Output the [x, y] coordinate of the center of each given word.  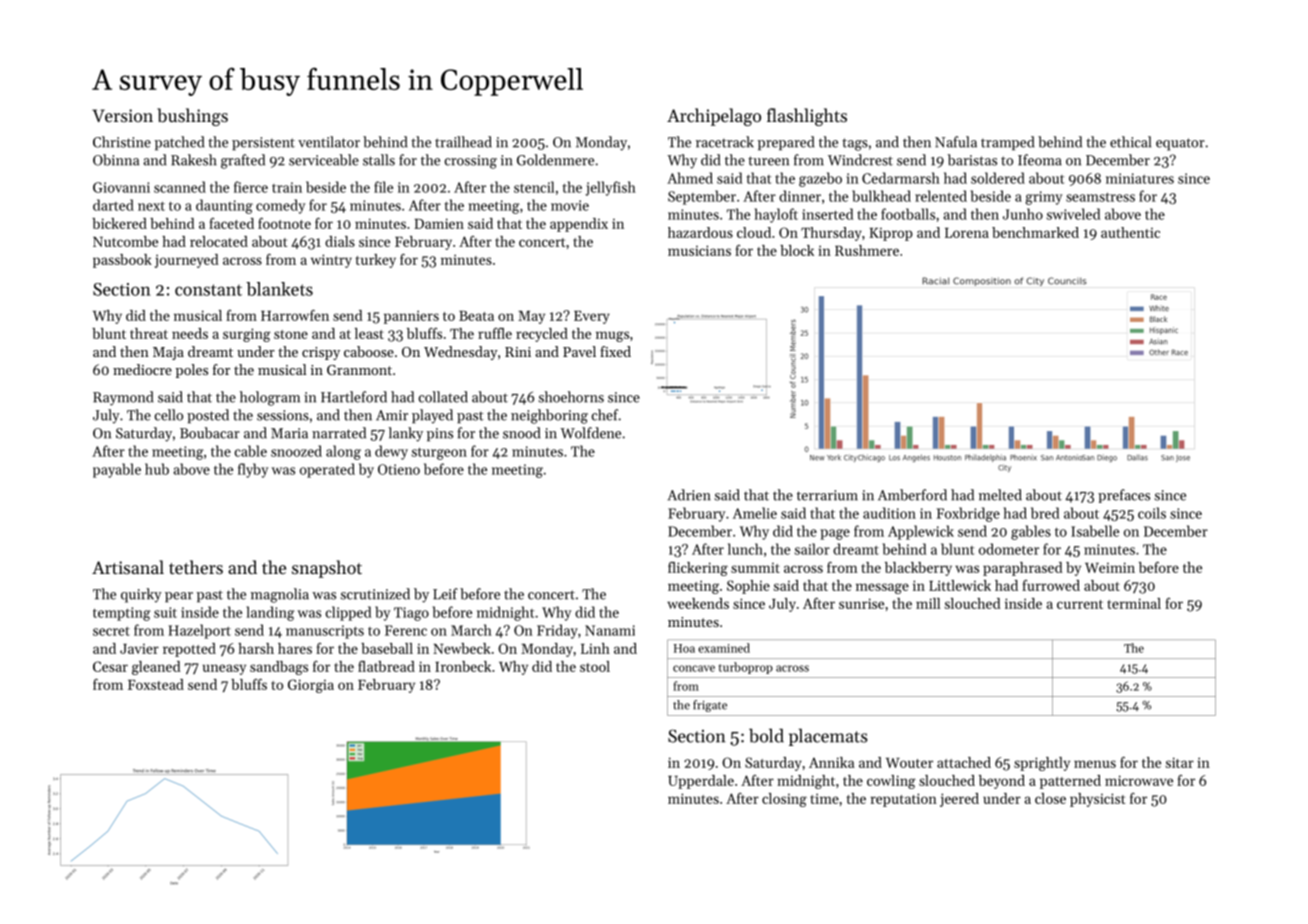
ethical [1130, 142]
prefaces [1124, 496]
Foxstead [156, 684]
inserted [827, 214]
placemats [828, 737]
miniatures [1140, 178]
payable [117, 470]
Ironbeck [463, 666]
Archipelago [714, 117]
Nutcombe [125, 241]
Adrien [689, 495]
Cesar [110, 666]
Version [122, 115]
